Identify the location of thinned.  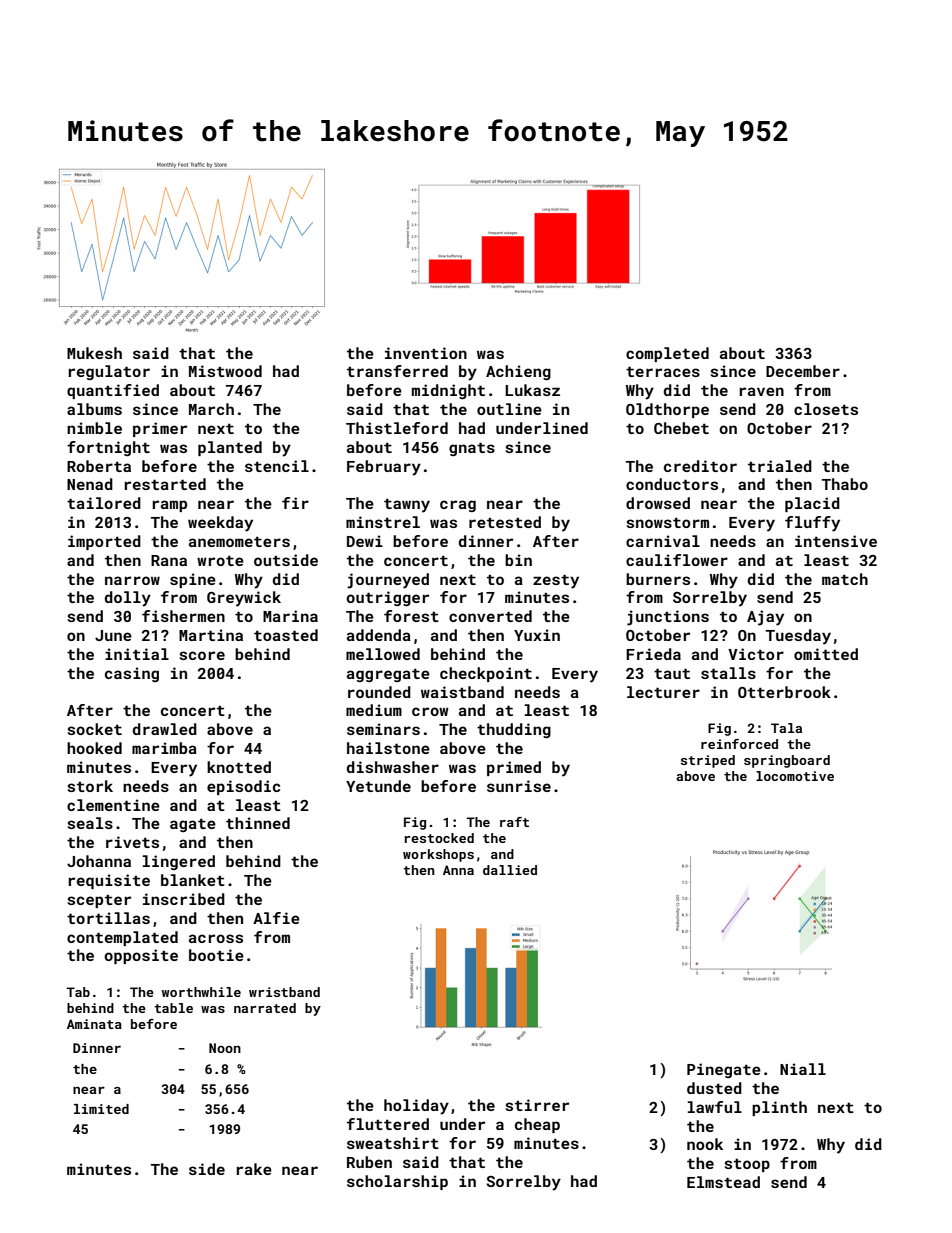
(258, 823).
